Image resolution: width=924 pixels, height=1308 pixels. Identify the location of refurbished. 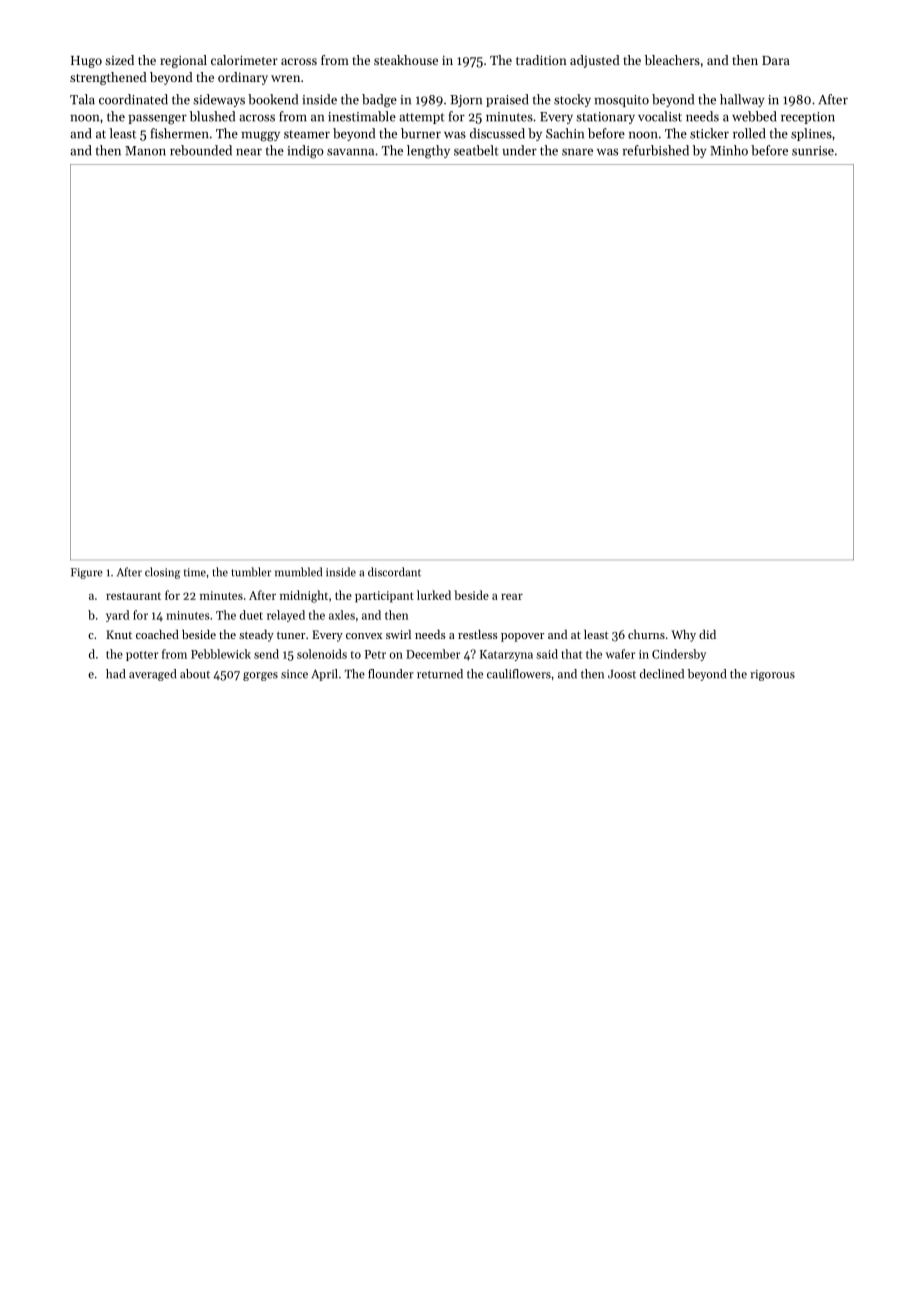
(655, 150).
